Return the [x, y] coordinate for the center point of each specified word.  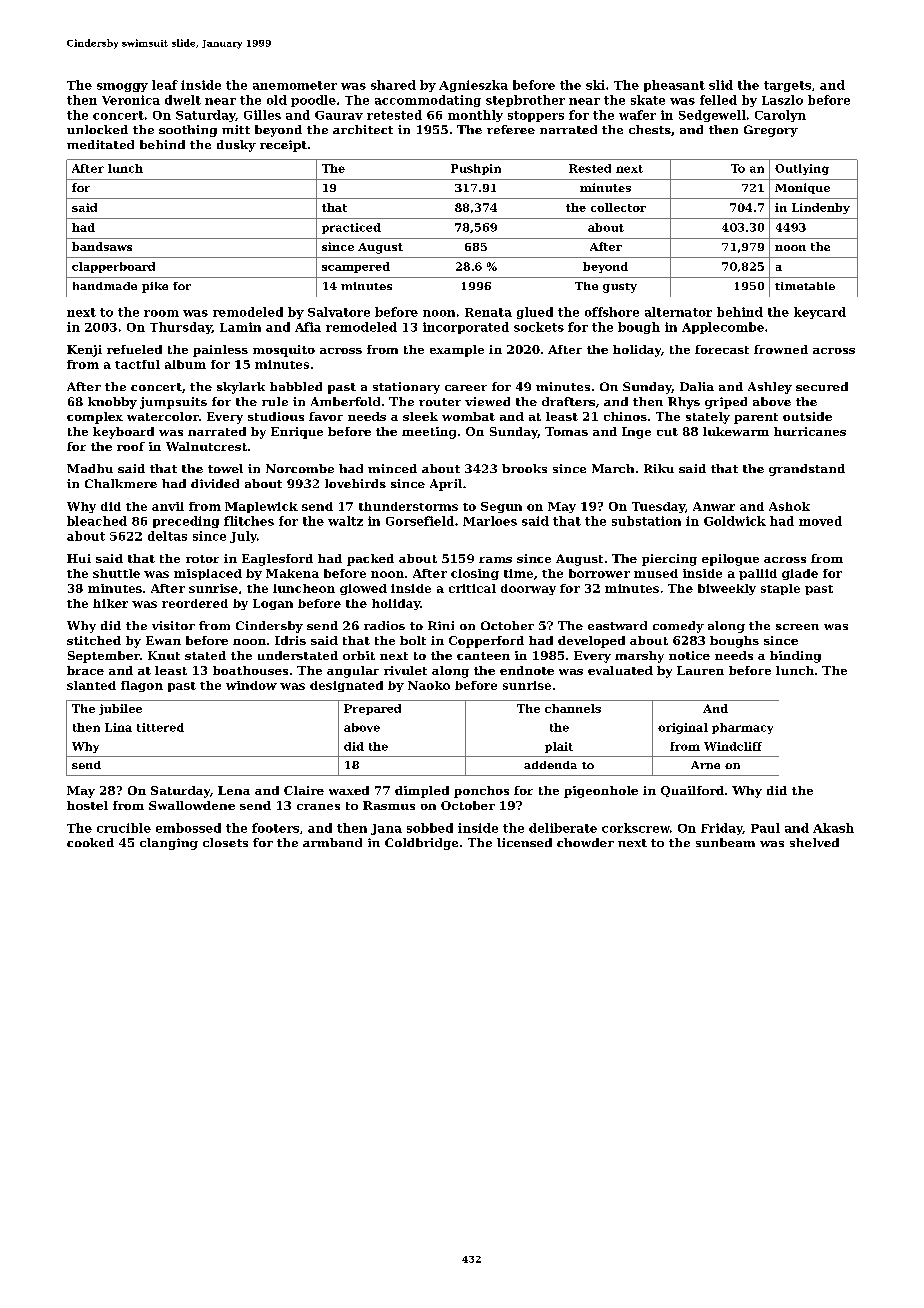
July [243, 537]
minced [392, 468]
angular [353, 672]
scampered [356, 267]
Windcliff [733, 746]
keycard [820, 313]
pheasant [674, 86]
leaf [165, 85]
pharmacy [742, 728]
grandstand [807, 470]
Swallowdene [192, 805]
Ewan [163, 640]
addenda [550, 765]
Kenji [84, 351]
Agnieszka [473, 86]
